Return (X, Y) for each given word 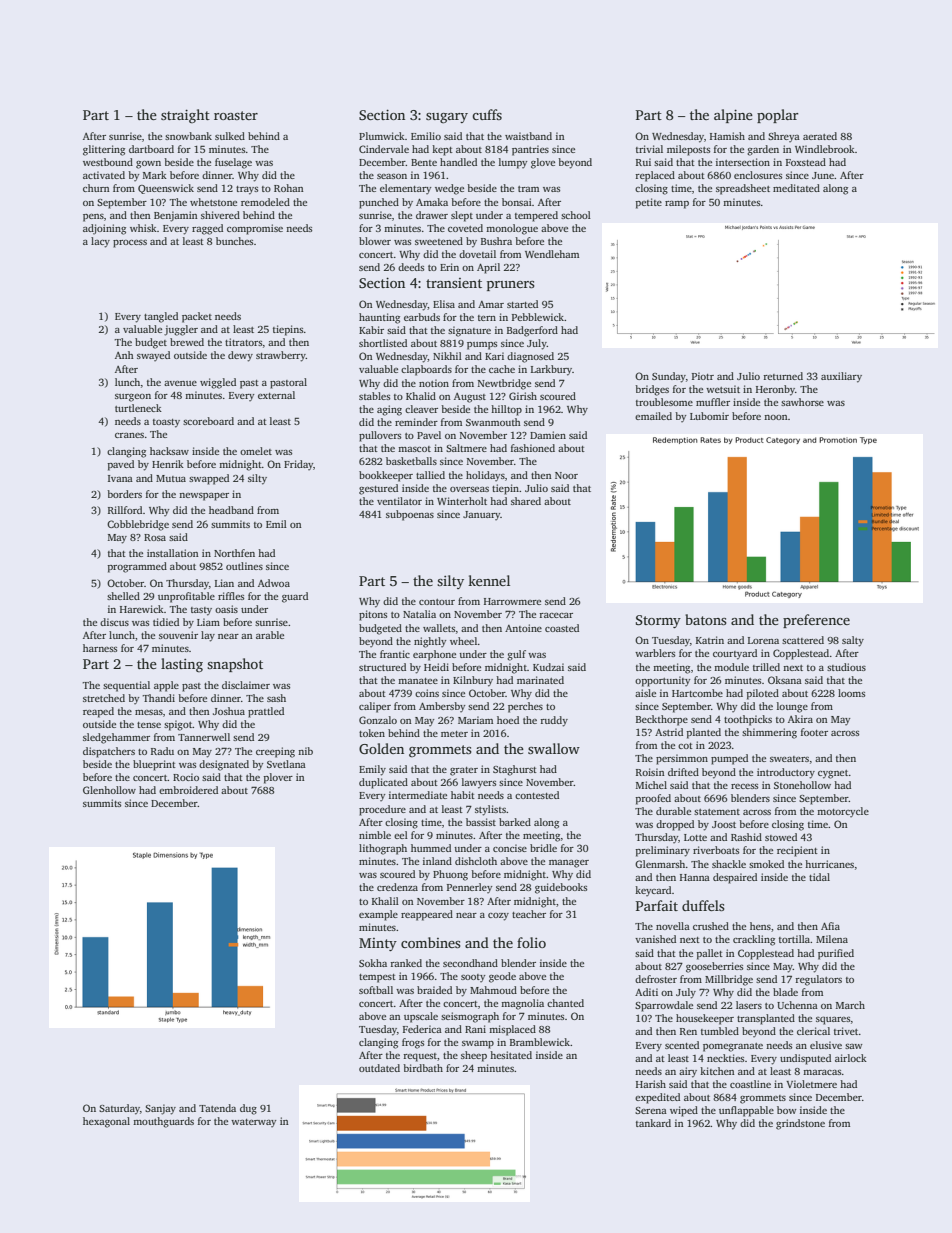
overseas (469, 489)
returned (783, 376)
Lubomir (709, 416)
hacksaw (169, 451)
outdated (379, 1068)
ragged (207, 229)
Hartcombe (697, 693)
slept (462, 216)
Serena (651, 1110)
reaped (98, 712)
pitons (373, 615)
